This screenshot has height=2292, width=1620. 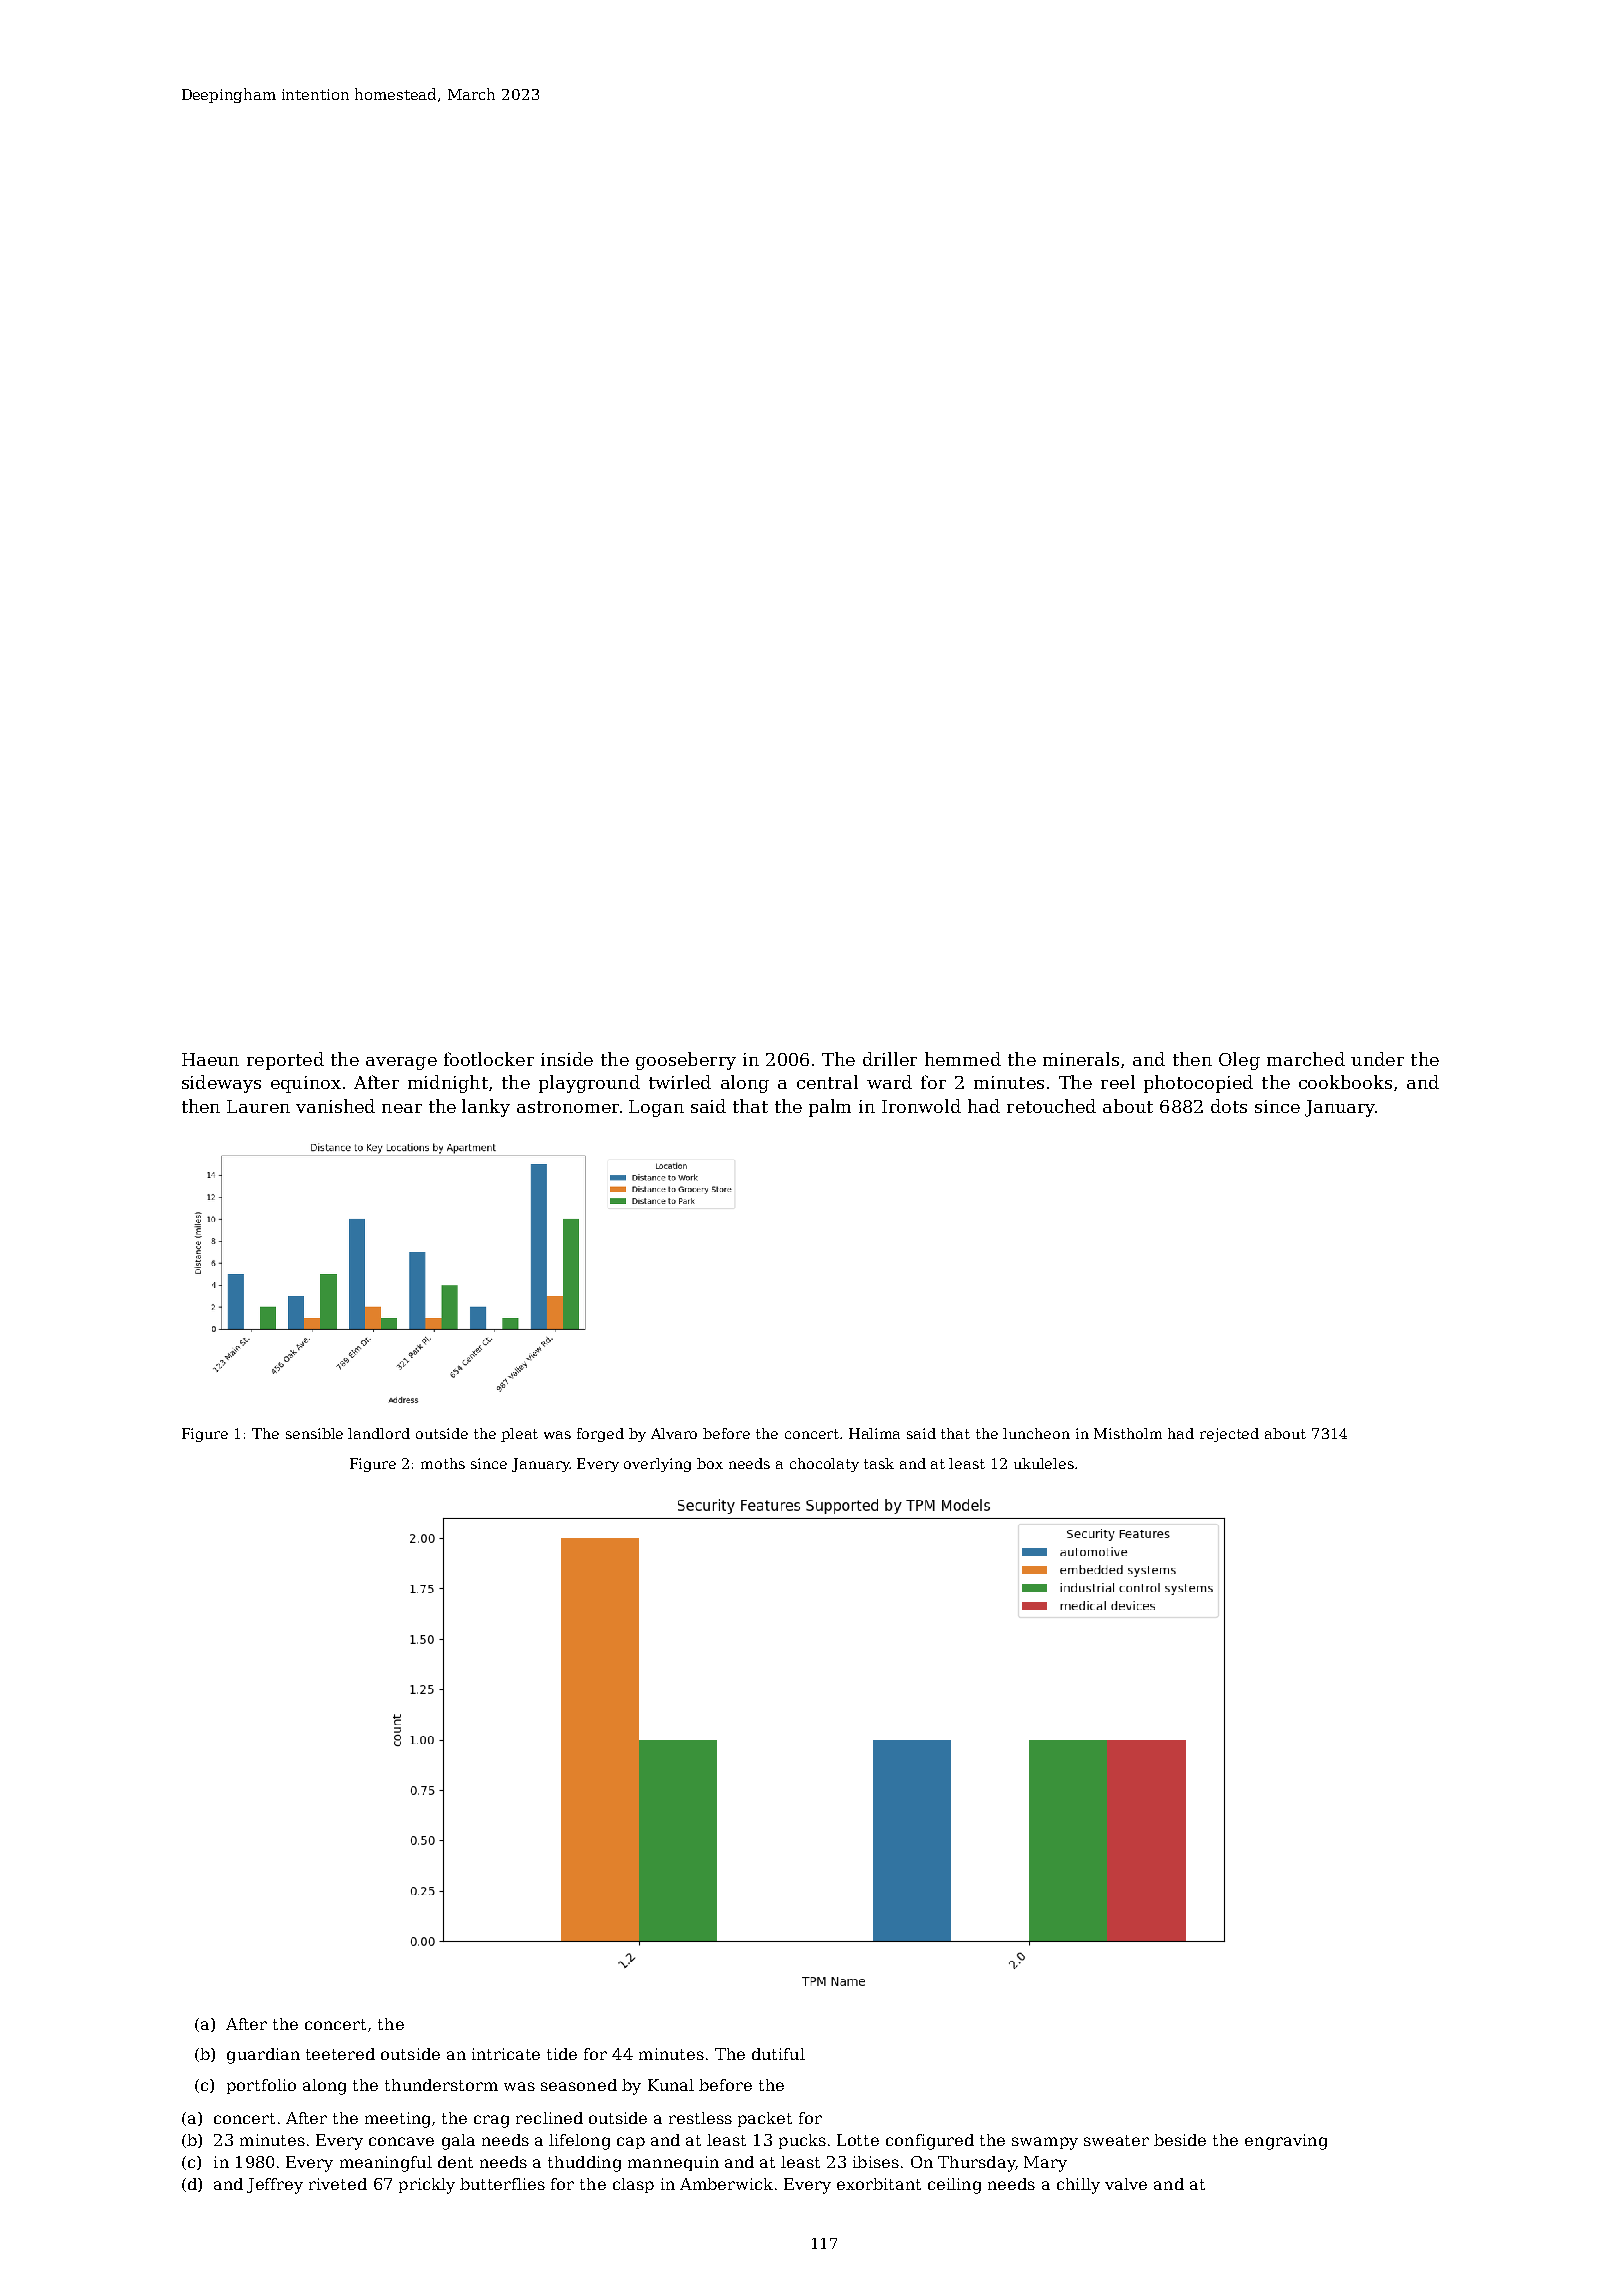 I want to click on Lauren, so click(x=258, y=1106).
